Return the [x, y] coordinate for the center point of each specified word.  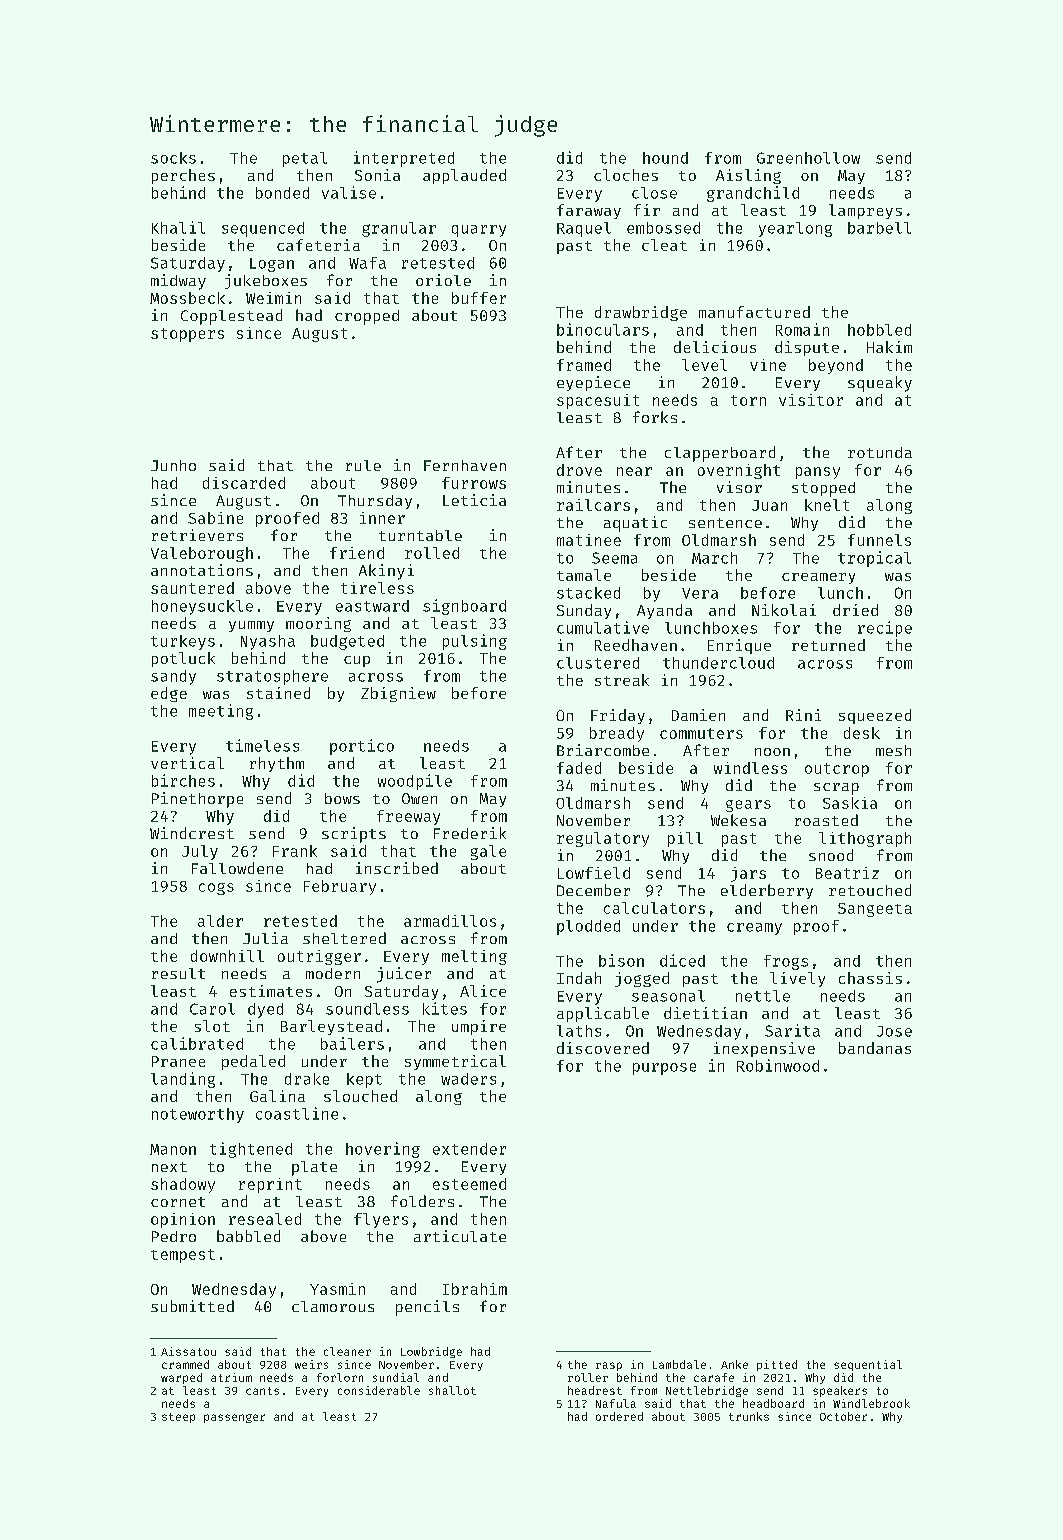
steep [178, 1418]
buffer [479, 298]
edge [169, 694]
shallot [452, 1390]
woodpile [415, 782]
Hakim [889, 347]
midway [178, 282]
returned [828, 645]
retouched [870, 890]
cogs [216, 889]
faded [579, 768]
